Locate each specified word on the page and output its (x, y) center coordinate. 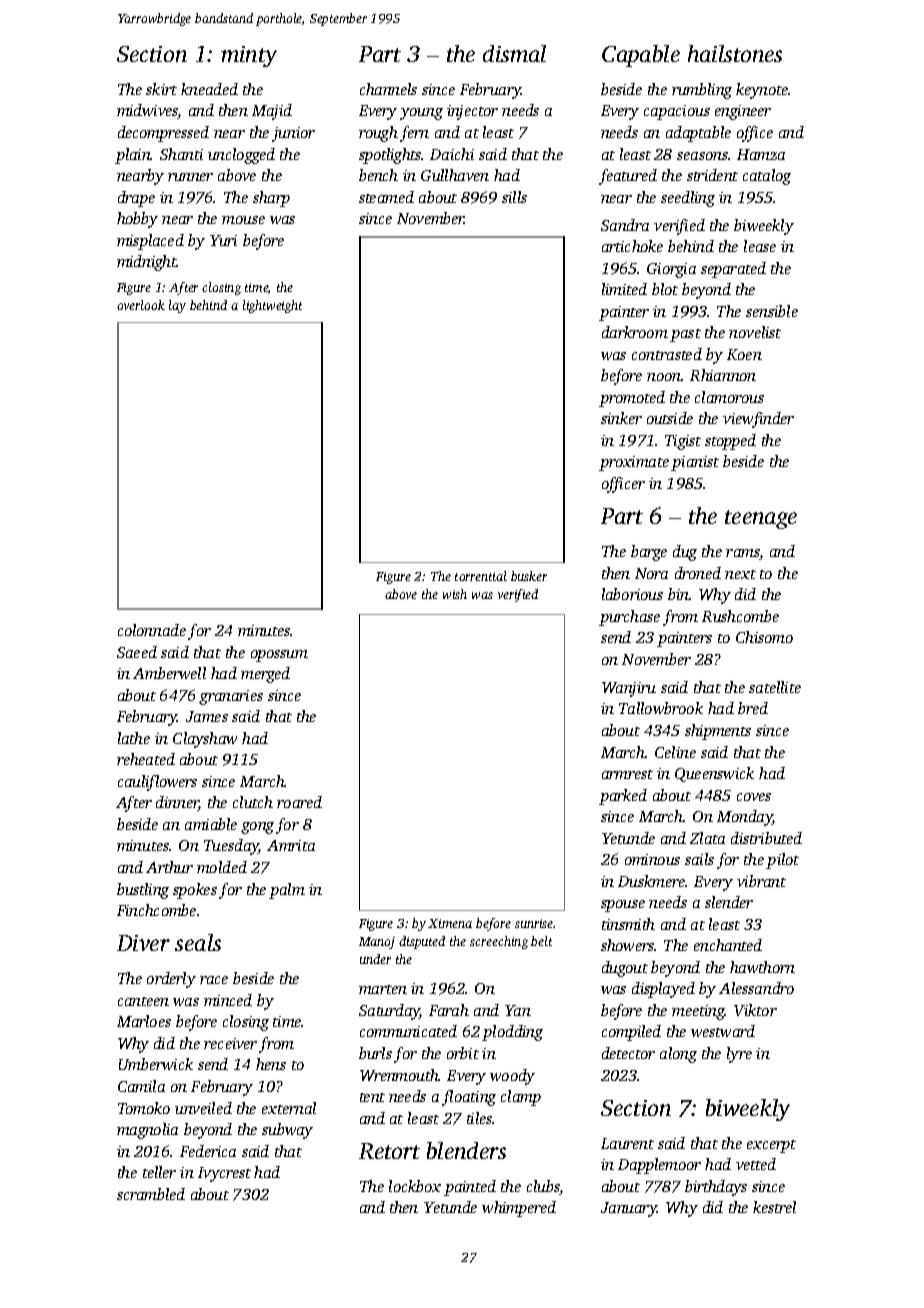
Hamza (761, 154)
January (629, 1209)
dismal (514, 53)
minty (249, 56)
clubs (543, 1186)
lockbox (415, 1186)
